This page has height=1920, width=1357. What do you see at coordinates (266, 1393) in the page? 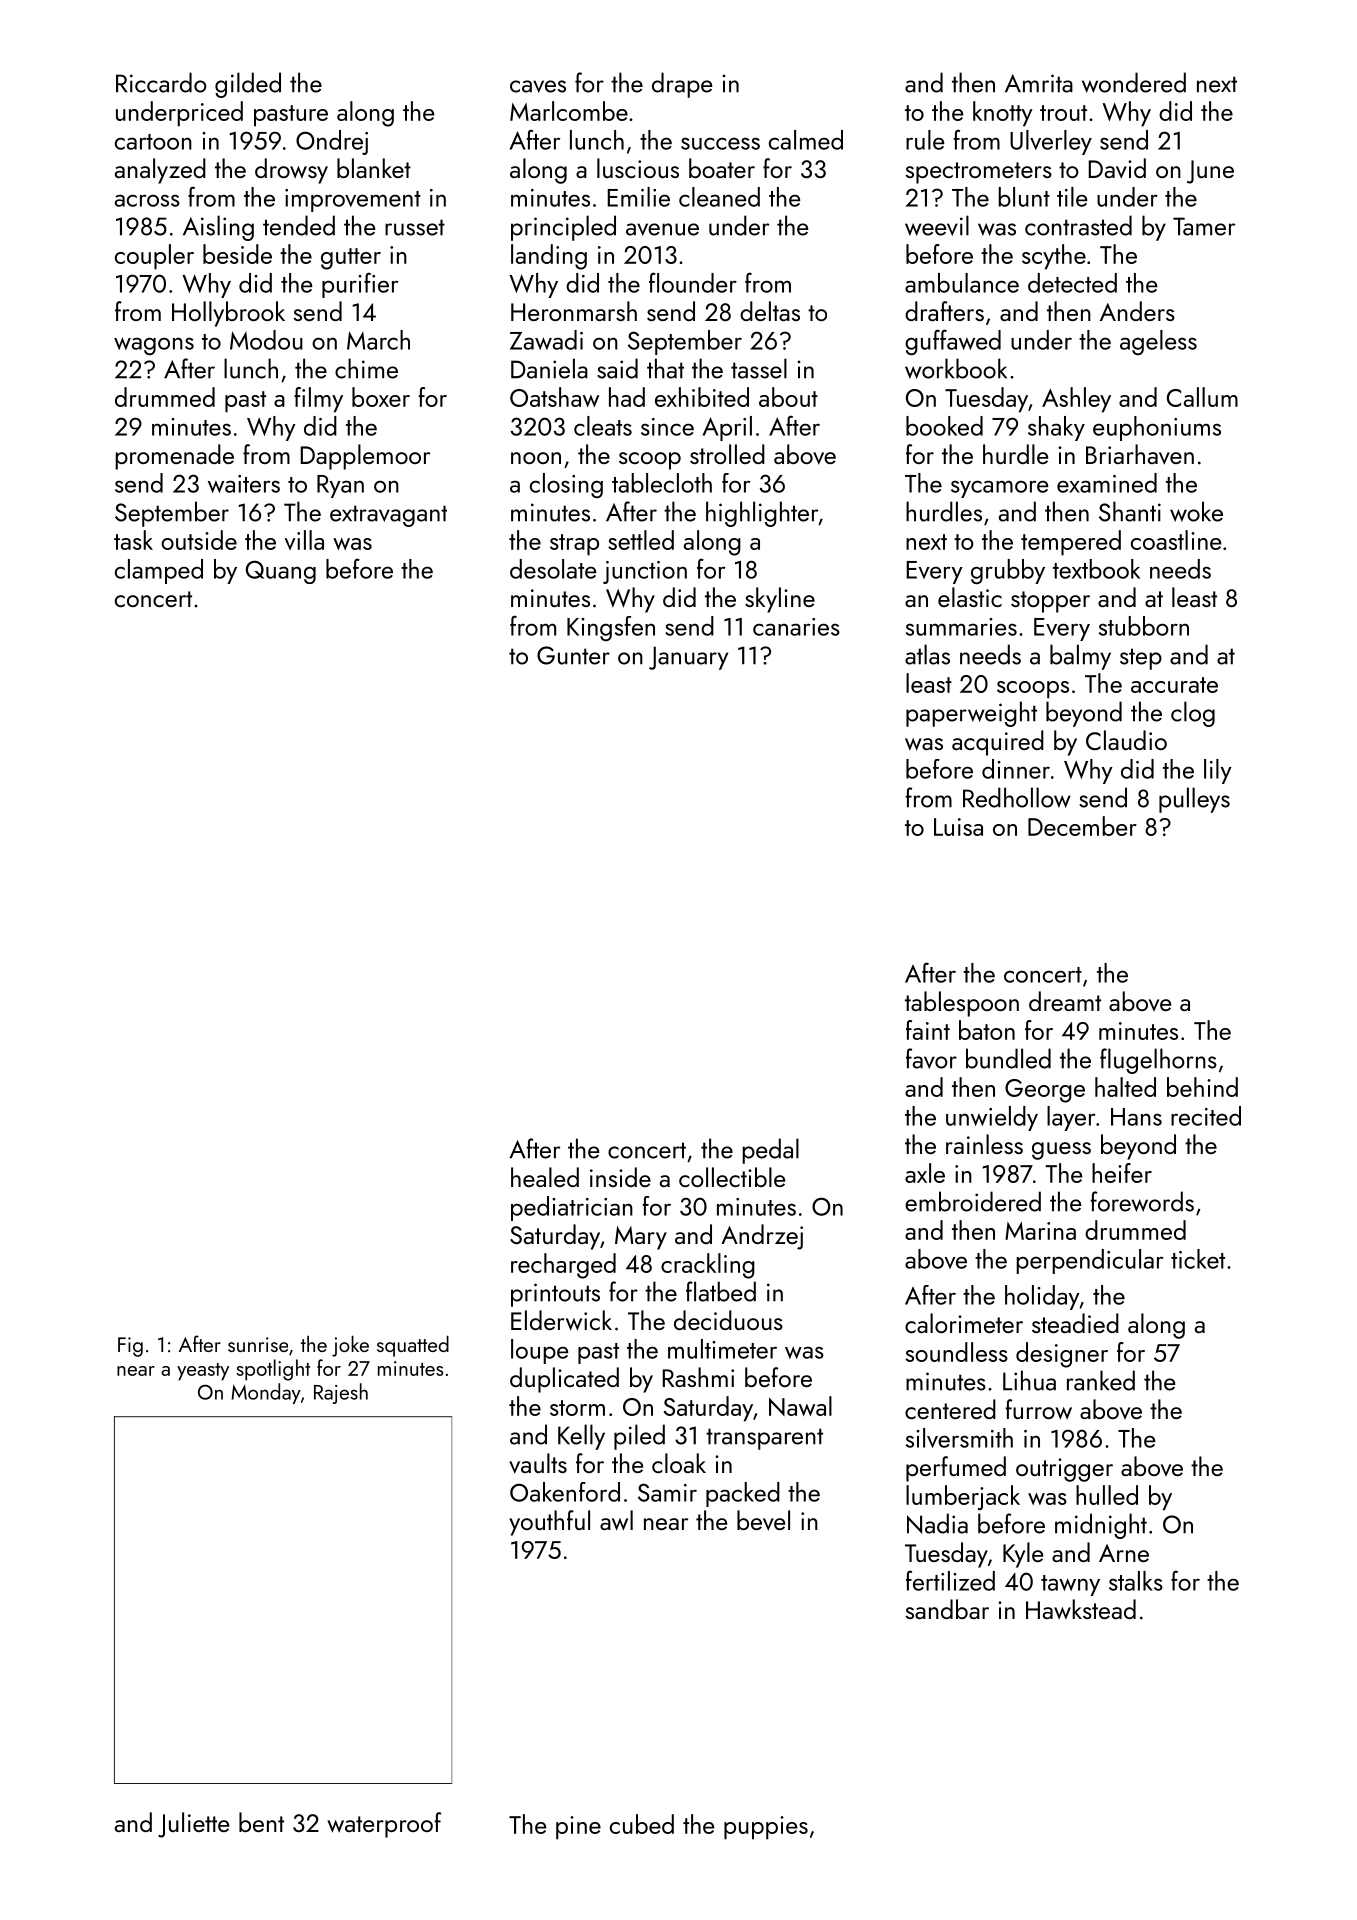
I see `Monday` at bounding box center [266, 1393].
